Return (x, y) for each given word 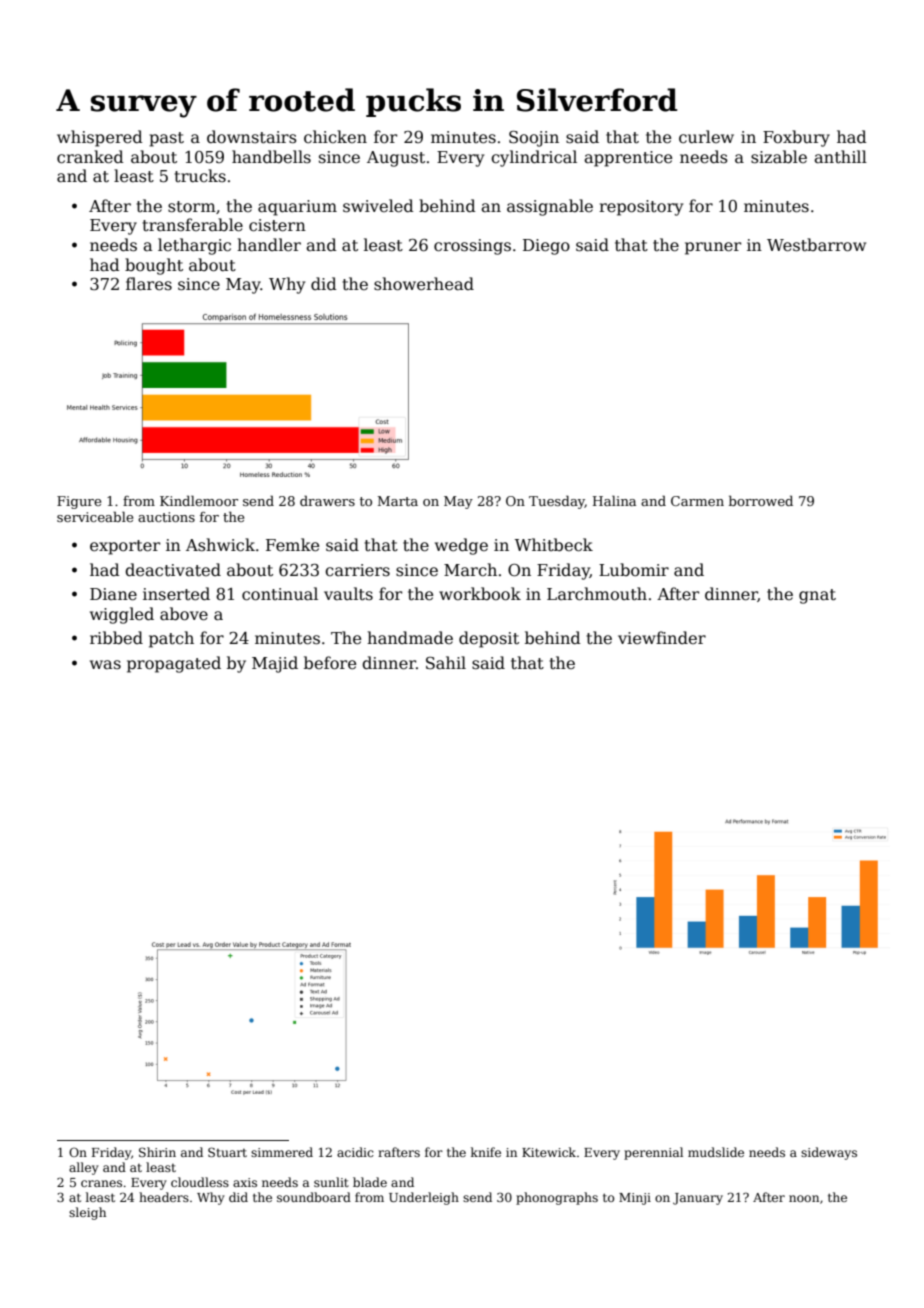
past (166, 139)
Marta (398, 501)
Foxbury (796, 138)
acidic (355, 1152)
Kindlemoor (199, 500)
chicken (335, 136)
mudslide (716, 1152)
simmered (282, 1152)
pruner (713, 248)
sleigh (87, 1213)
